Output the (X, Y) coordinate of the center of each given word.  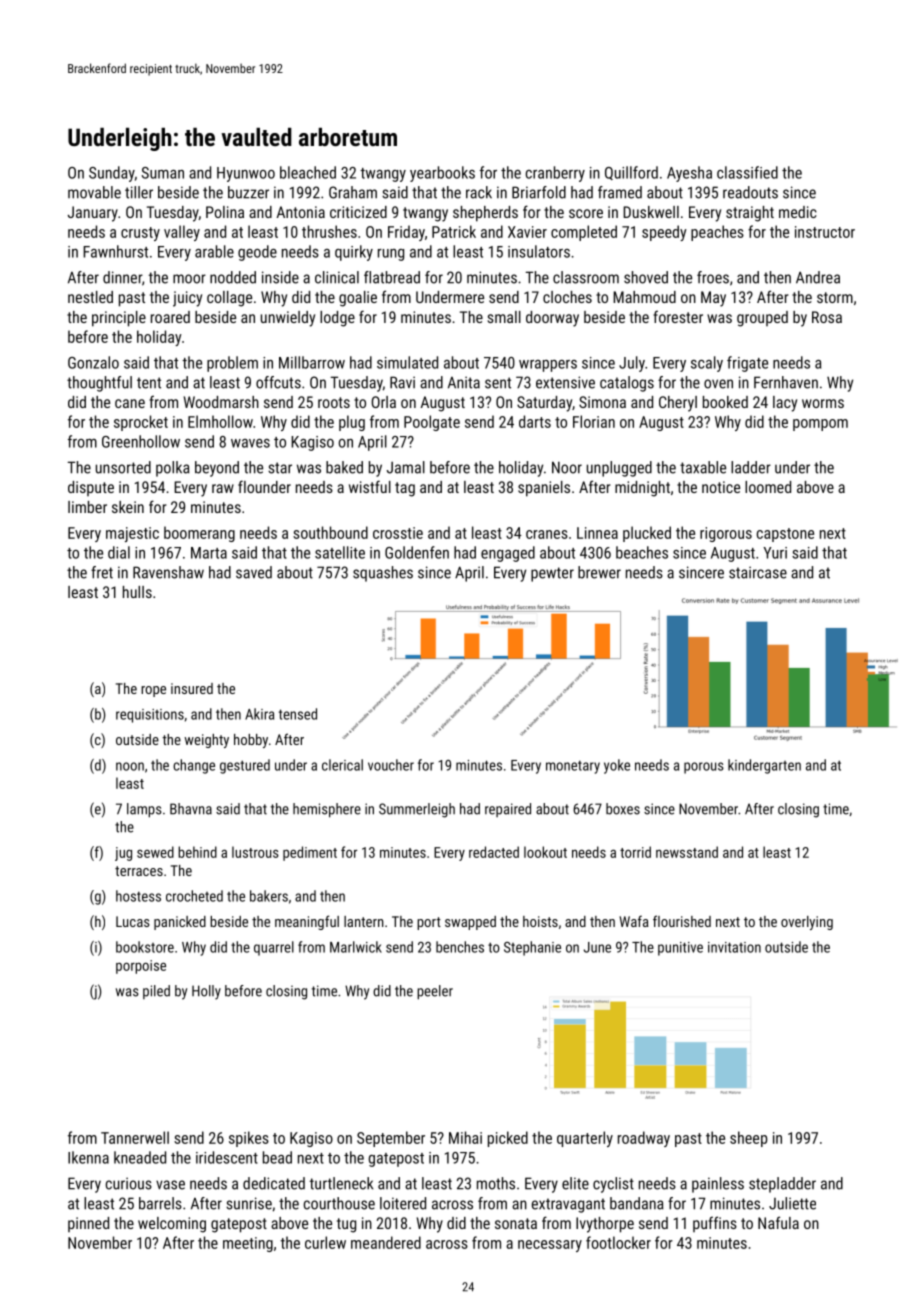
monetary (573, 767)
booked (725, 402)
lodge (337, 319)
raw (223, 488)
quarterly (585, 1139)
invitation (734, 947)
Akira (259, 714)
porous (704, 768)
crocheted (194, 896)
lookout (545, 852)
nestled (90, 297)
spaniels (544, 489)
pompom (820, 425)
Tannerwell (135, 1137)
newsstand (687, 852)
